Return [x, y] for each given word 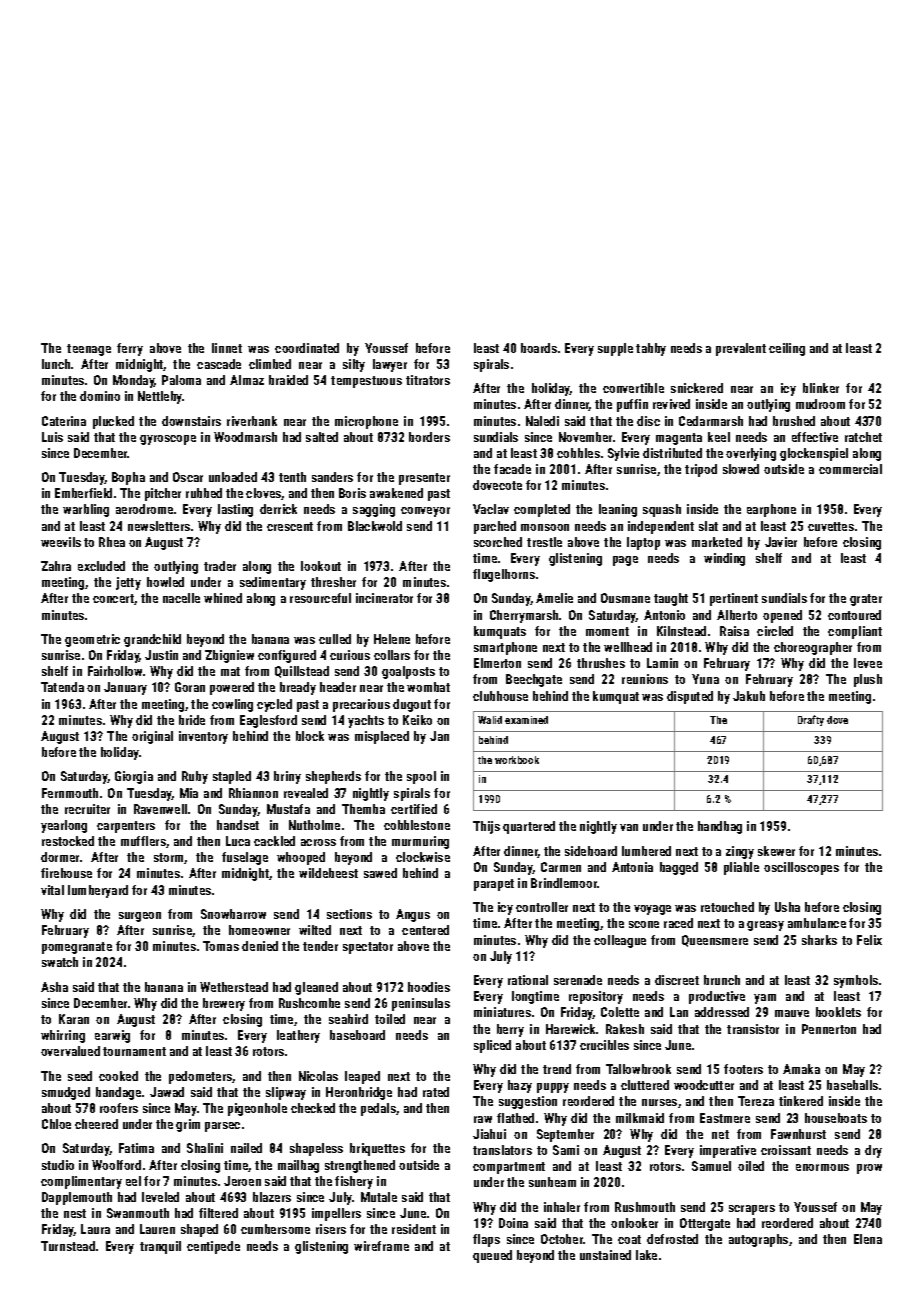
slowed [741, 469]
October [562, 1239]
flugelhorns [504, 575]
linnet [227, 348]
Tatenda [62, 687]
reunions [645, 679]
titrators [428, 380]
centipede [213, 1247]
